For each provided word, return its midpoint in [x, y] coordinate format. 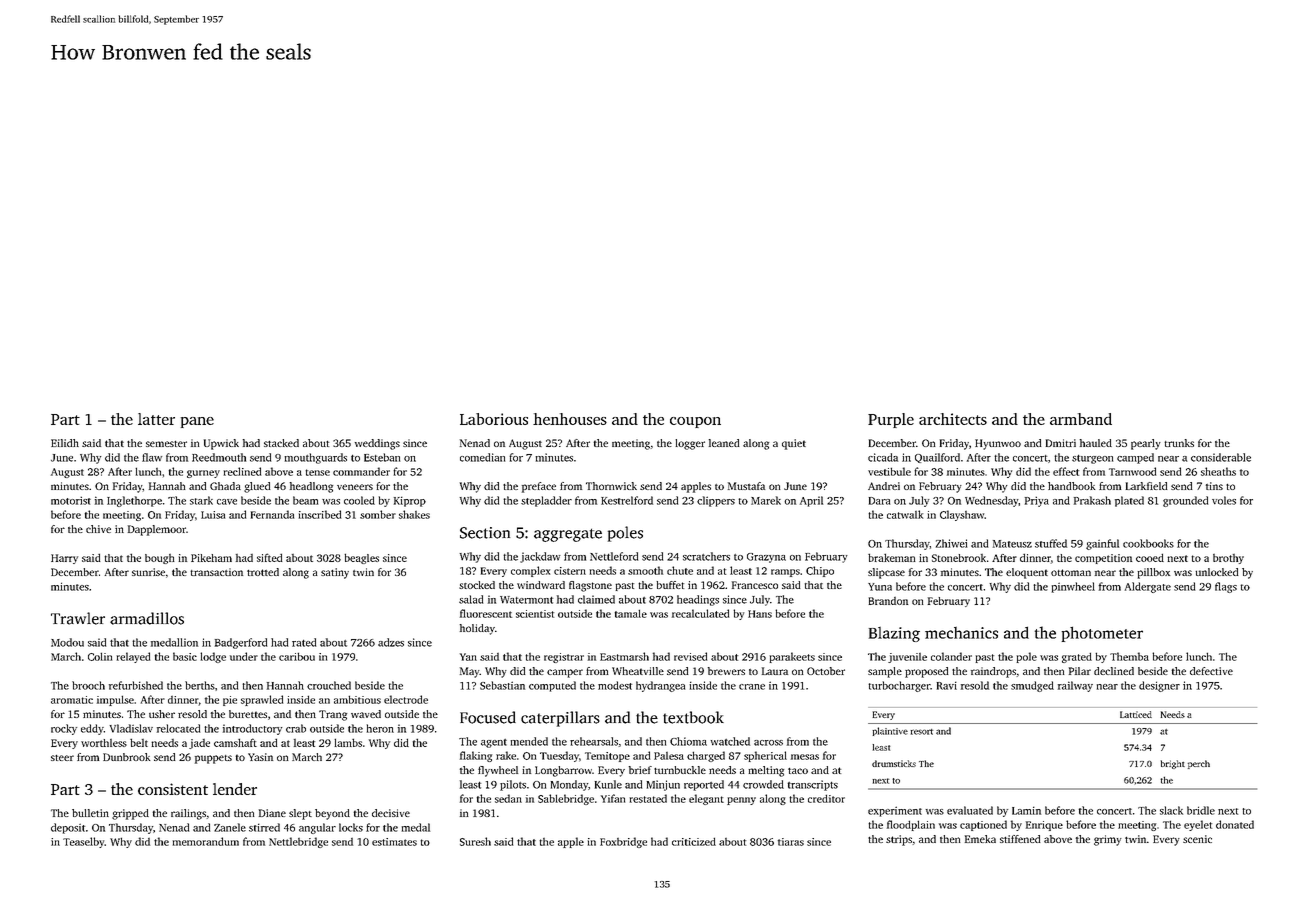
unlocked [1217, 572]
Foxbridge [623, 842]
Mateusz [1012, 544]
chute [680, 570]
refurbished [136, 685]
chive [98, 529]
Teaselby [84, 842]
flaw [152, 457]
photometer [1102, 634]
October [826, 671]
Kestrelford [627, 500]
